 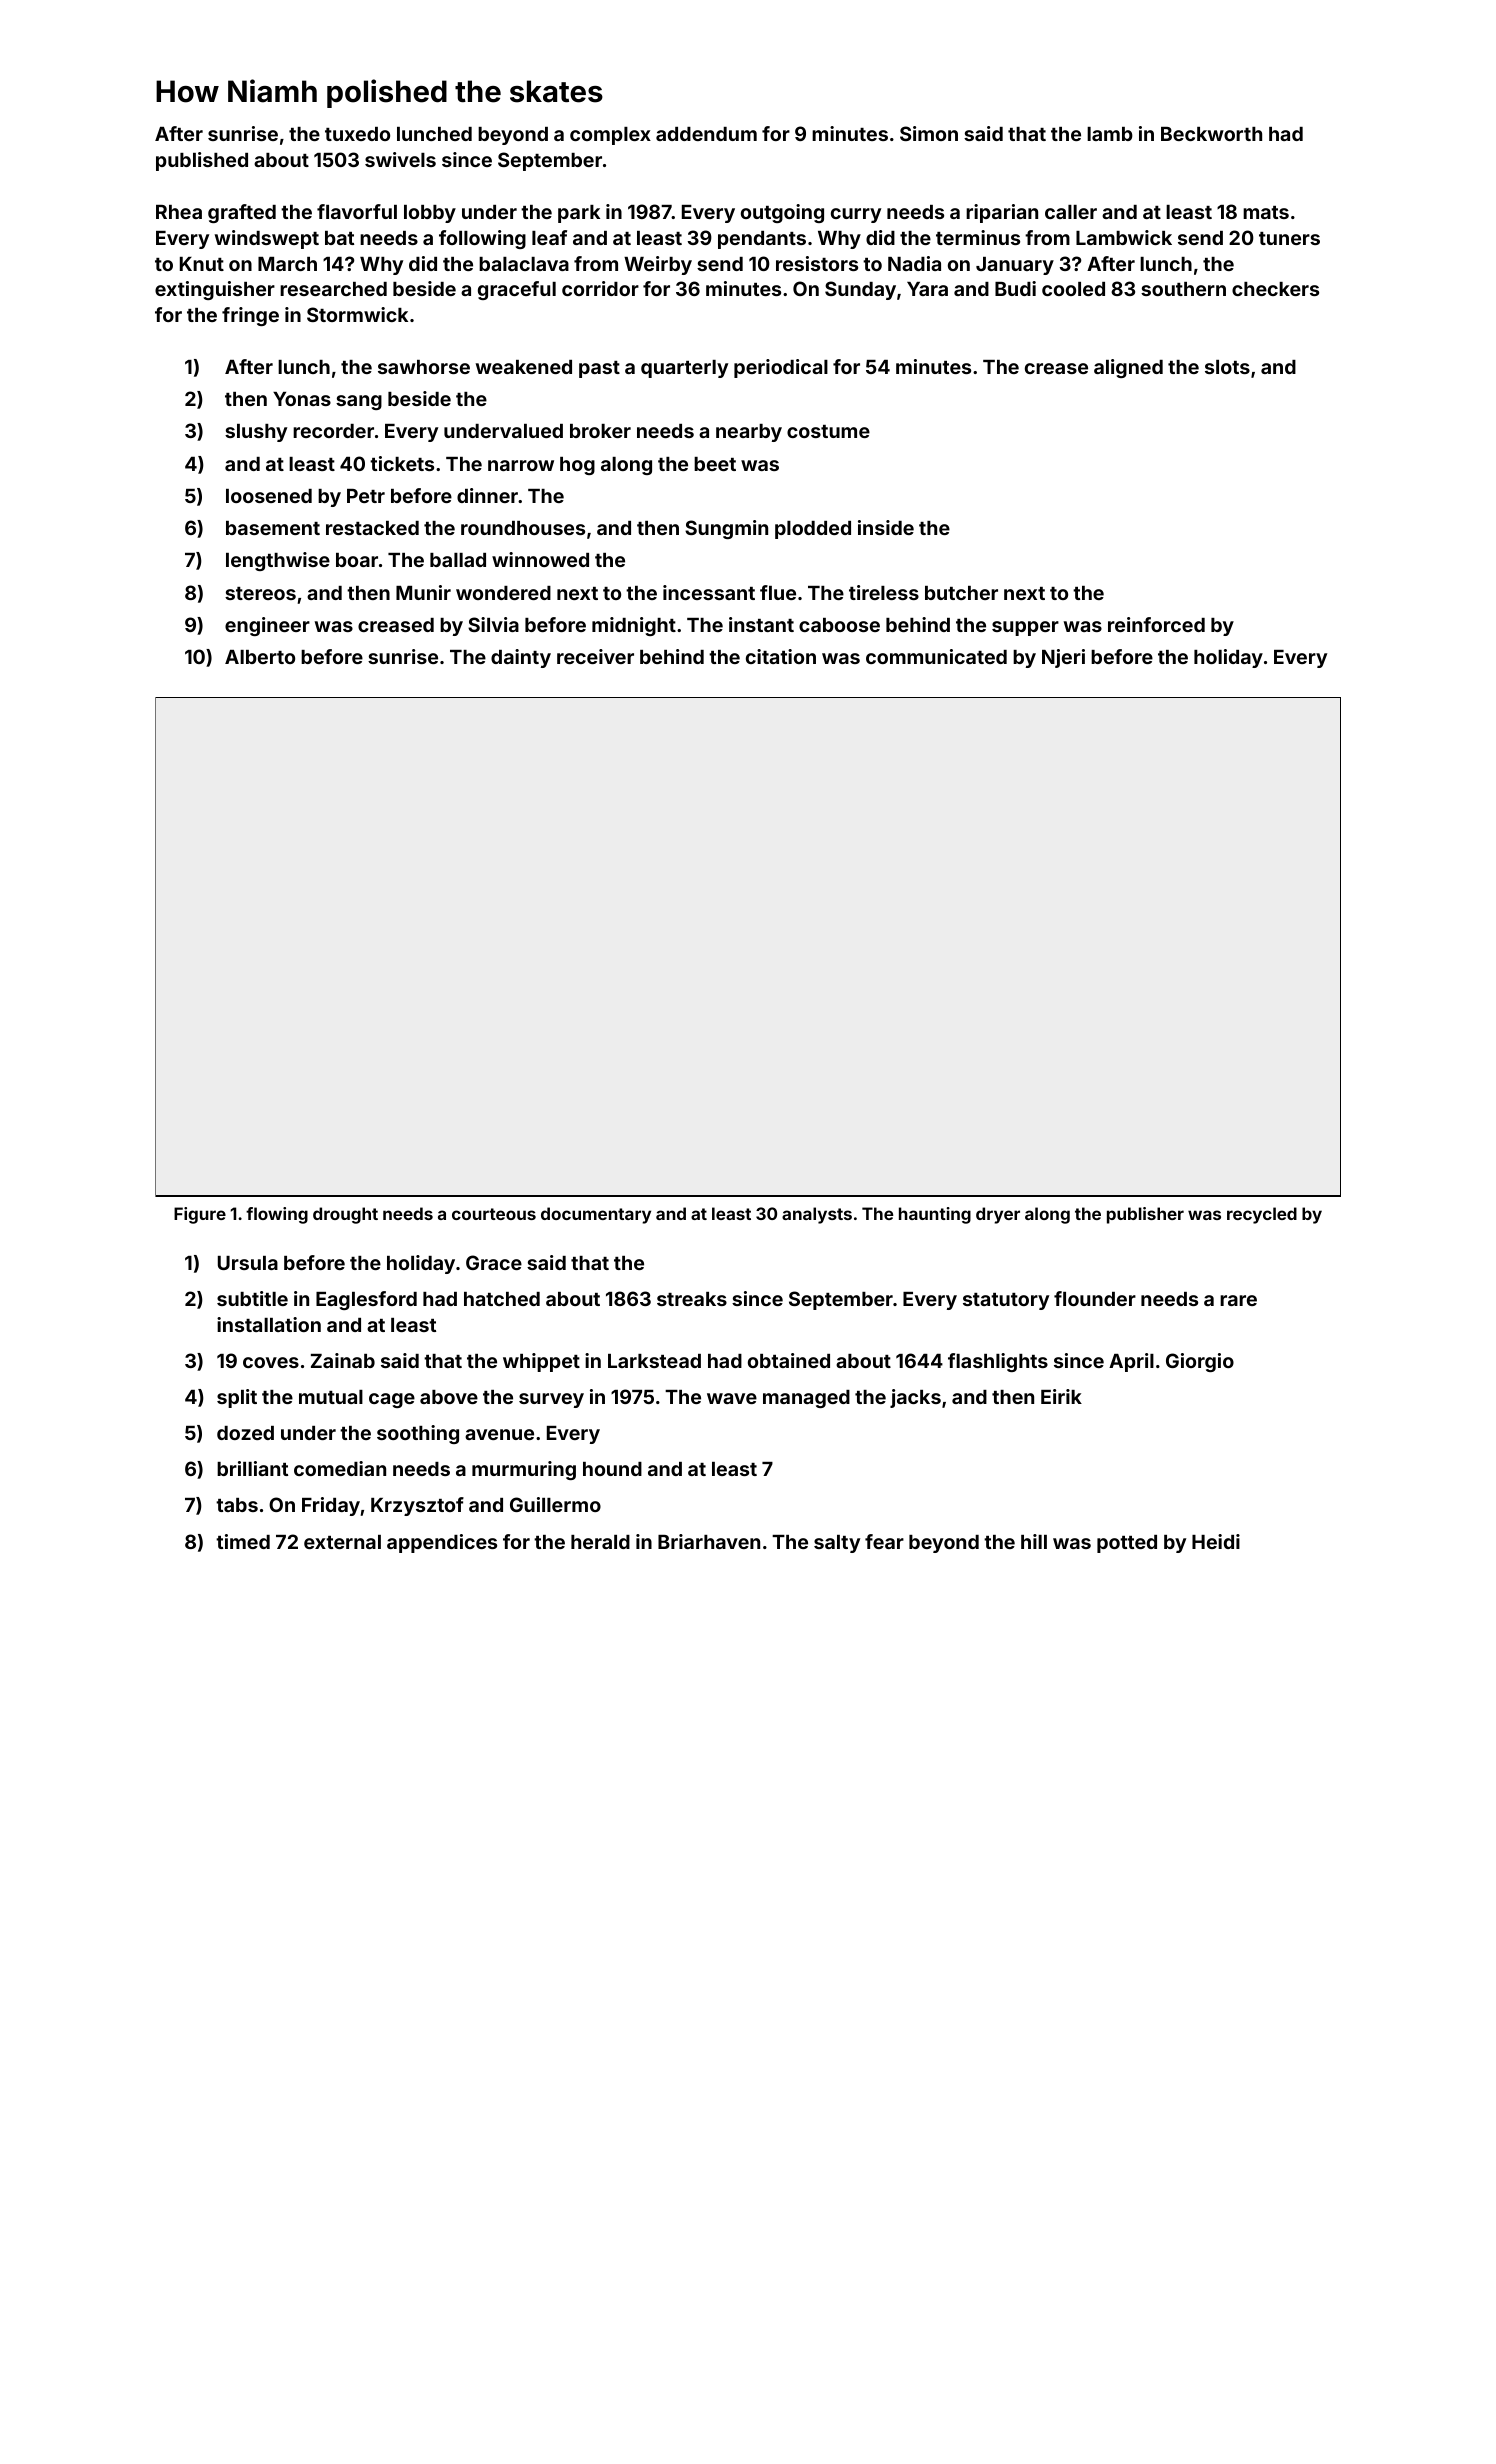 What do you see at coordinates (1156, 624) in the document?
I see `reinforced` at bounding box center [1156, 624].
